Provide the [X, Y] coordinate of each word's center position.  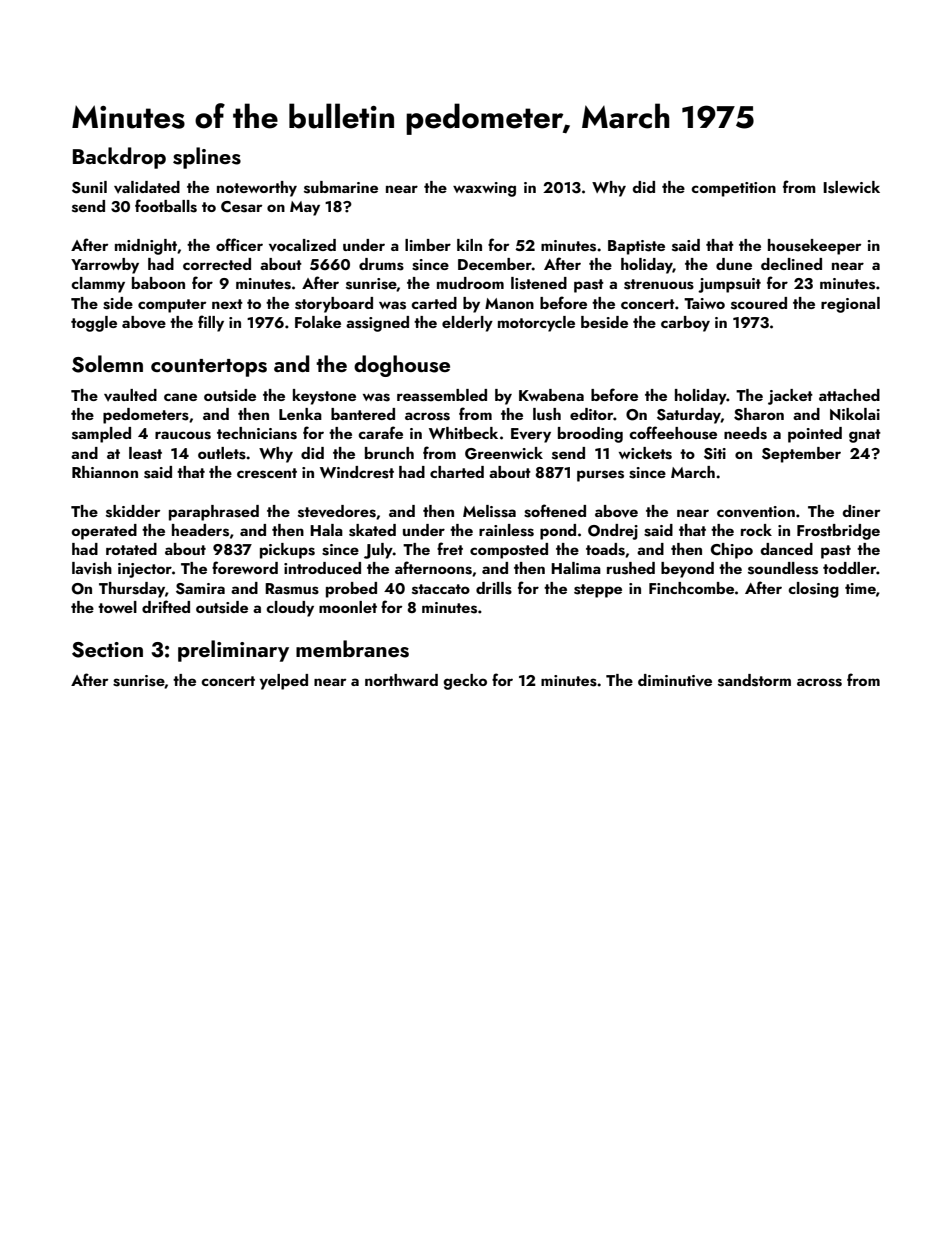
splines [207, 158]
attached [849, 395]
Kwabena [551, 395]
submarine [341, 187]
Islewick [851, 187]
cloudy [290, 609]
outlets [222, 453]
